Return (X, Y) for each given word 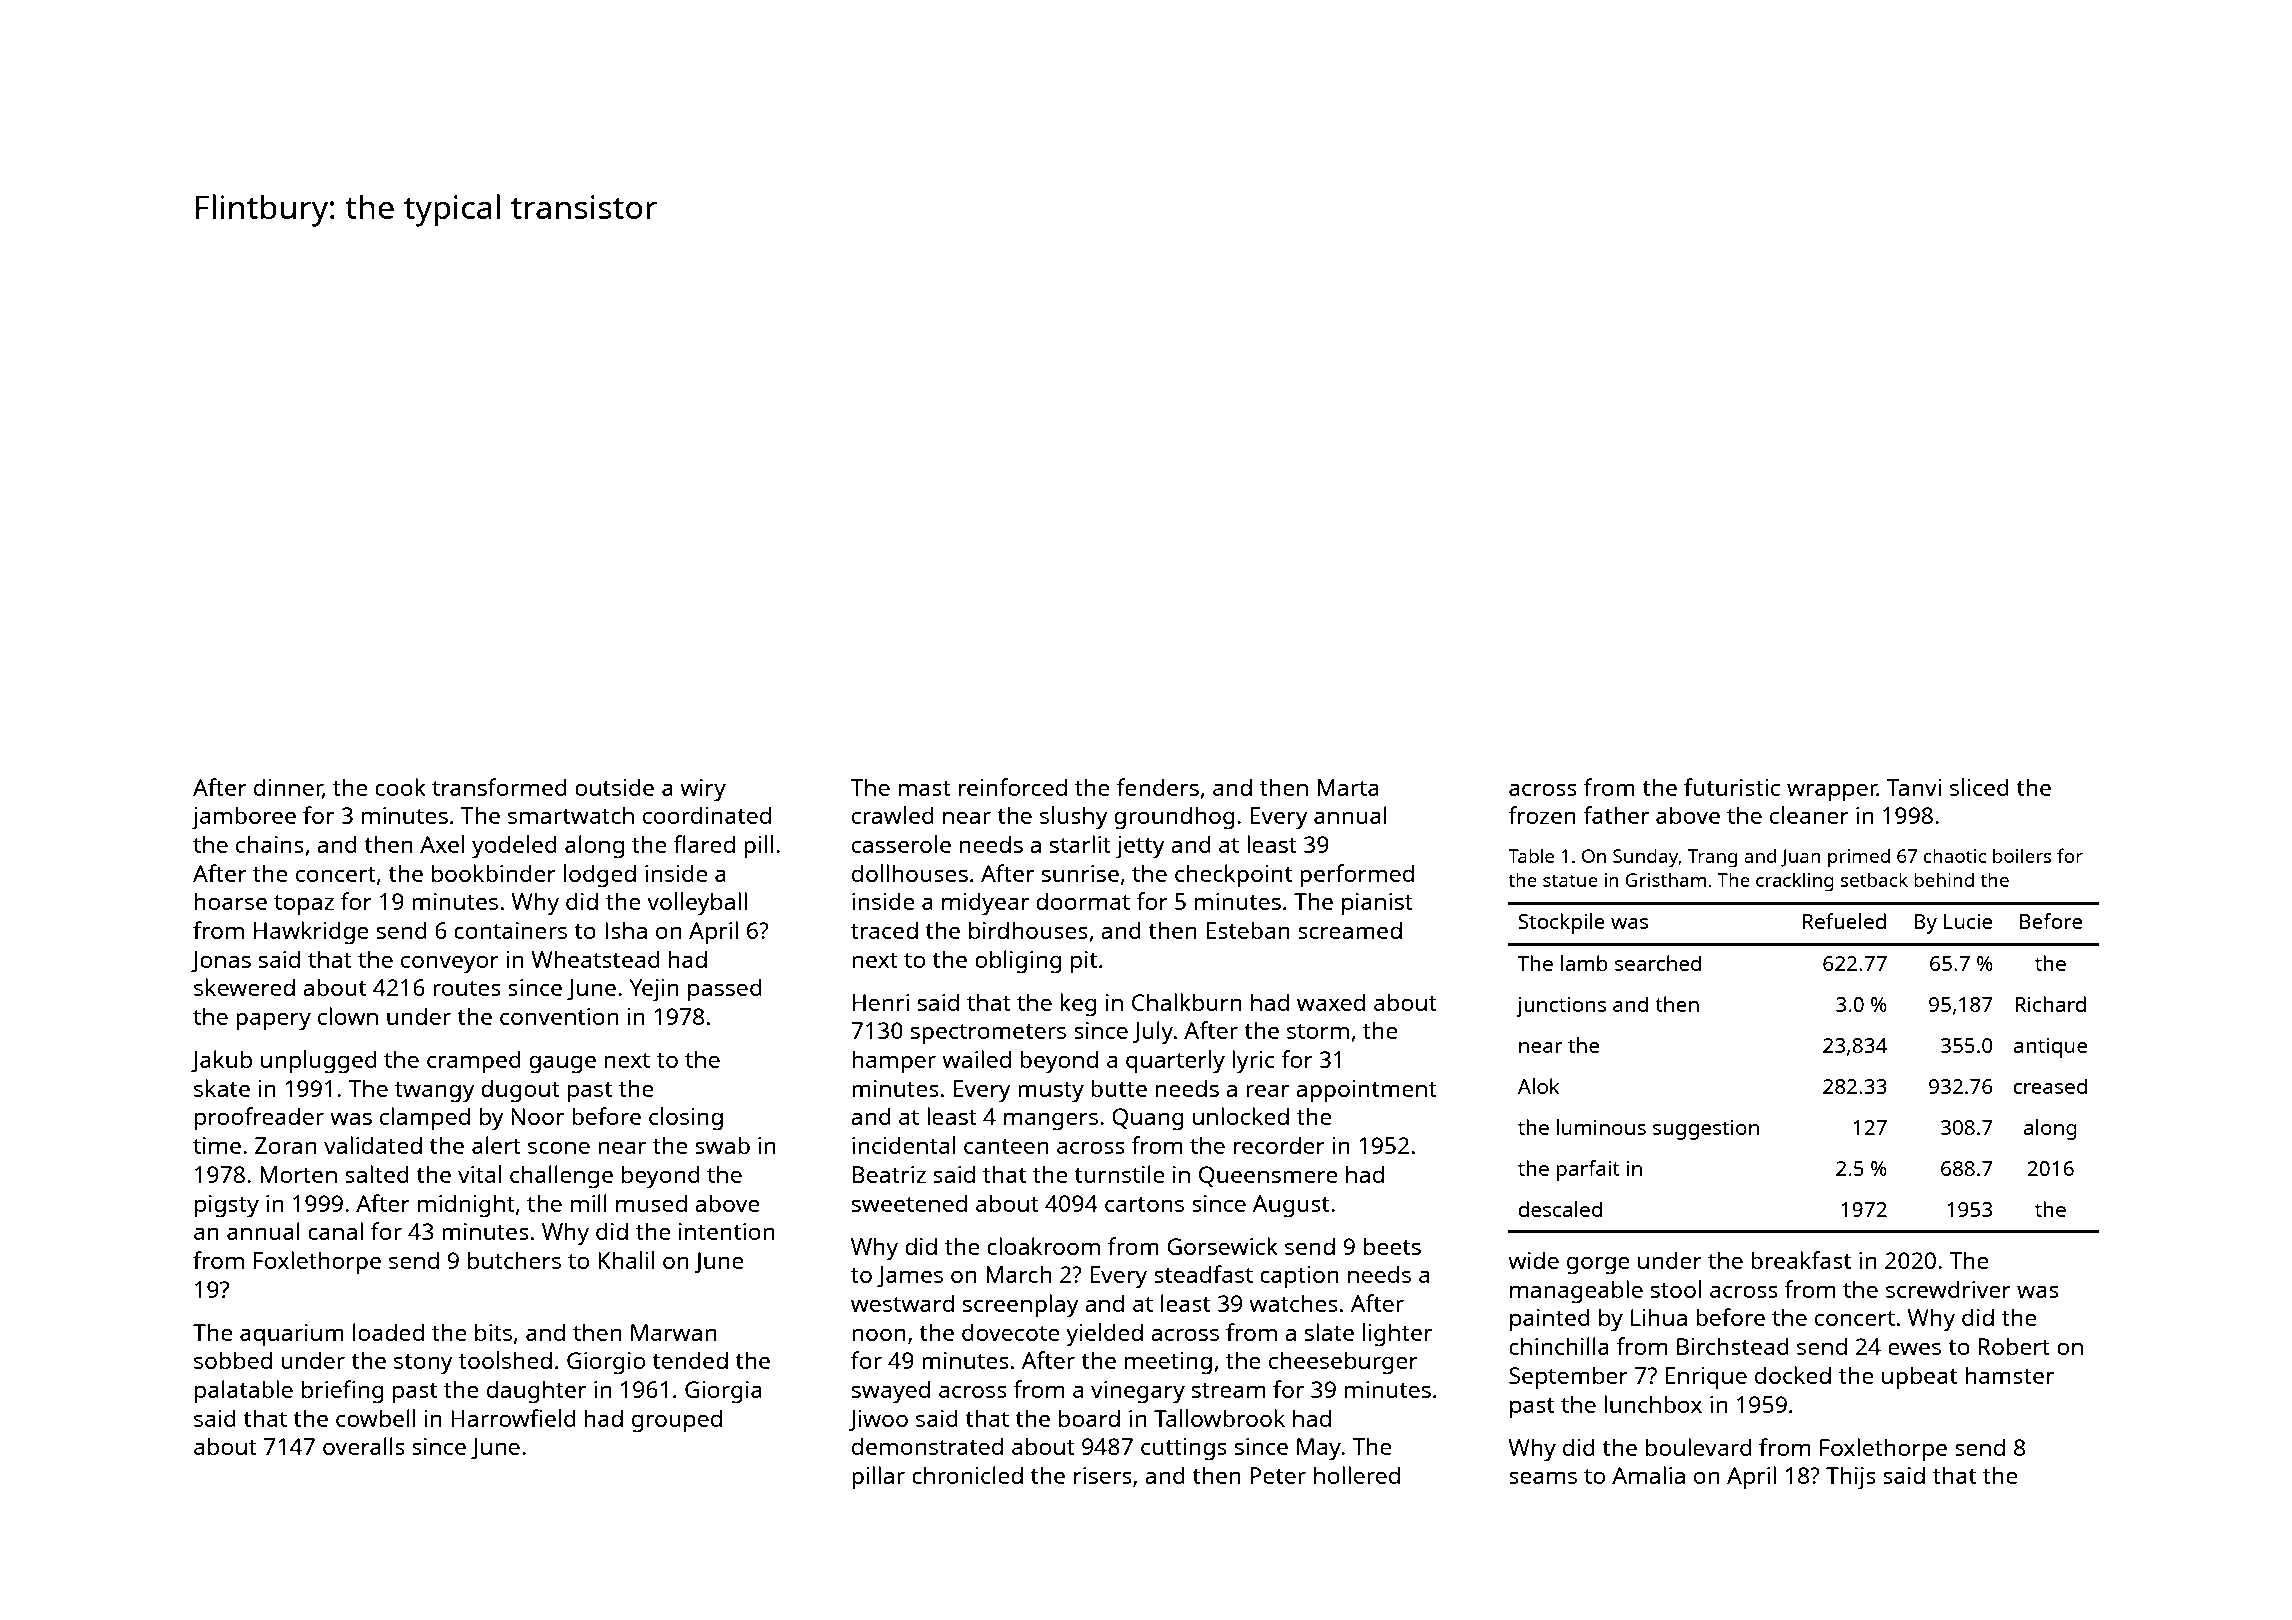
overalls (364, 1446)
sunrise (1080, 873)
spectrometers (988, 1034)
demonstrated (927, 1446)
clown (348, 1016)
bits (493, 1332)
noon (879, 1334)
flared (704, 844)
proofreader (259, 1119)
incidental (903, 1145)
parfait (1588, 1170)
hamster (2009, 1375)
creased (2050, 1086)
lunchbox (1653, 1404)
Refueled (1844, 921)
